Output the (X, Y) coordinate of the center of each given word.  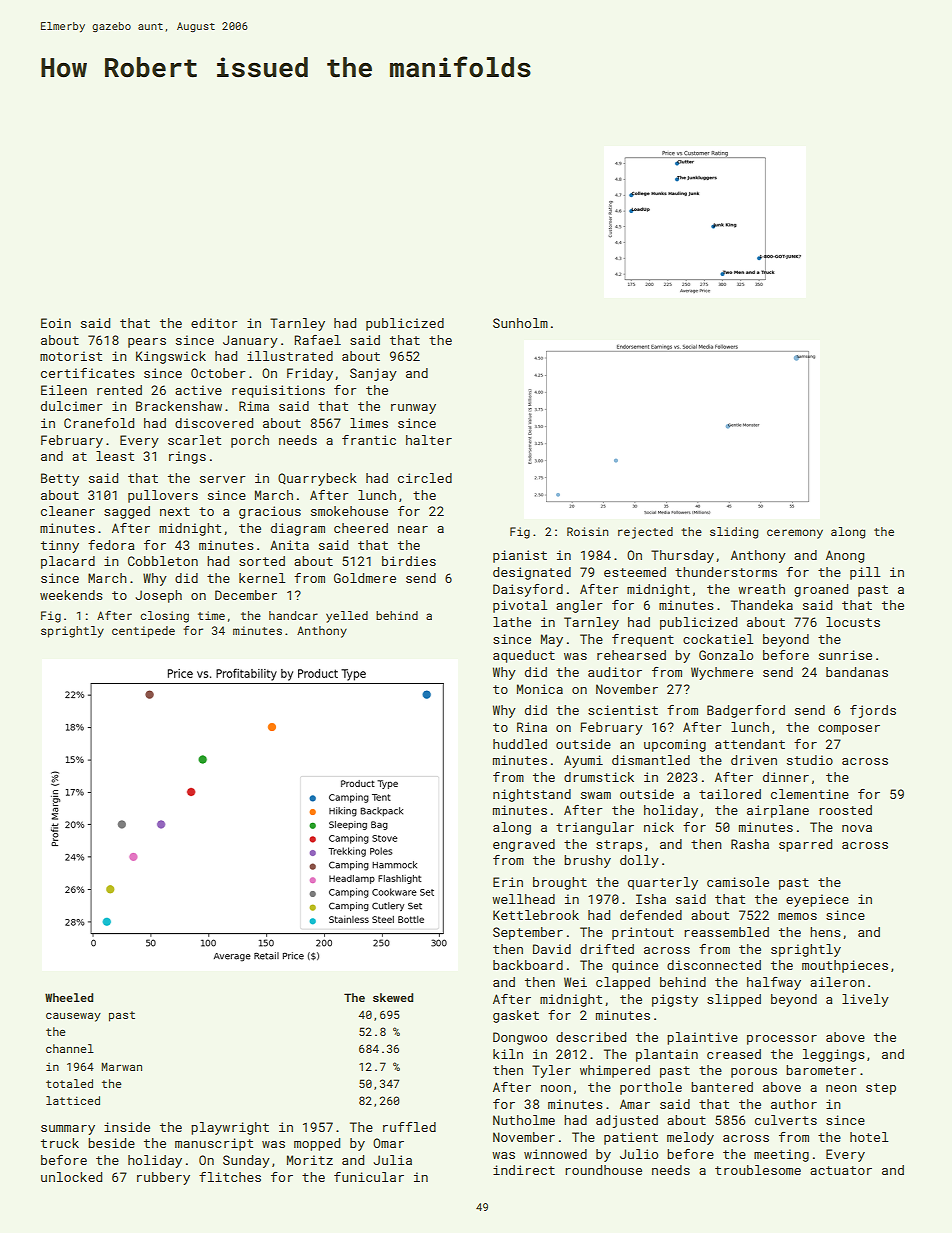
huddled (520, 744)
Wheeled (69, 997)
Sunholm (520, 323)
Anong (845, 556)
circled (425, 478)
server (223, 479)
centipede (143, 632)
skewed (393, 997)
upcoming (675, 745)
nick (659, 827)
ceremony (795, 534)
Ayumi (583, 761)
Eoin (56, 323)
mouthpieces (845, 966)
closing (164, 617)
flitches (230, 1177)
